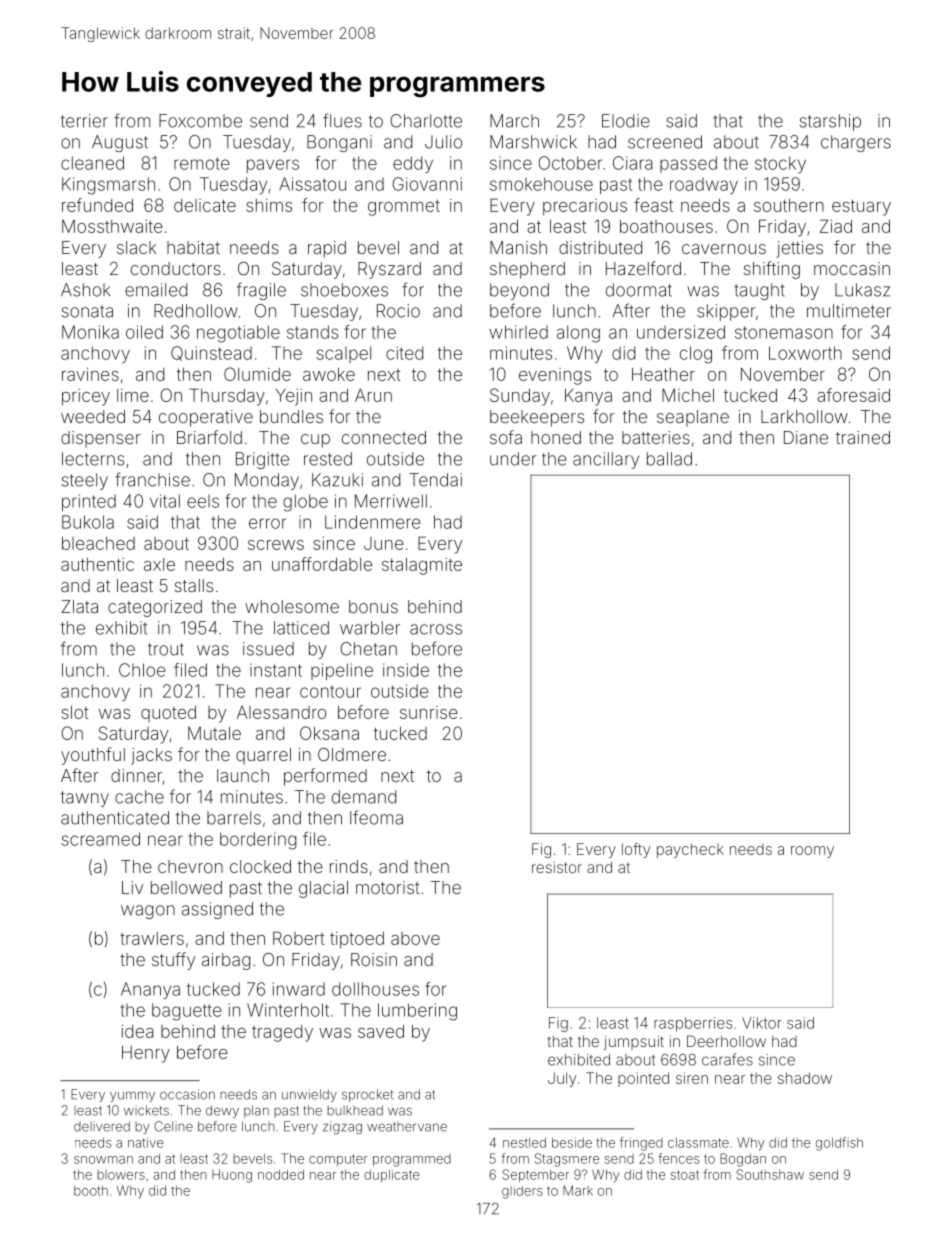 The height and width of the page is (1233, 952). What do you see at coordinates (226, 961) in the page?
I see `airbag` at bounding box center [226, 961].
